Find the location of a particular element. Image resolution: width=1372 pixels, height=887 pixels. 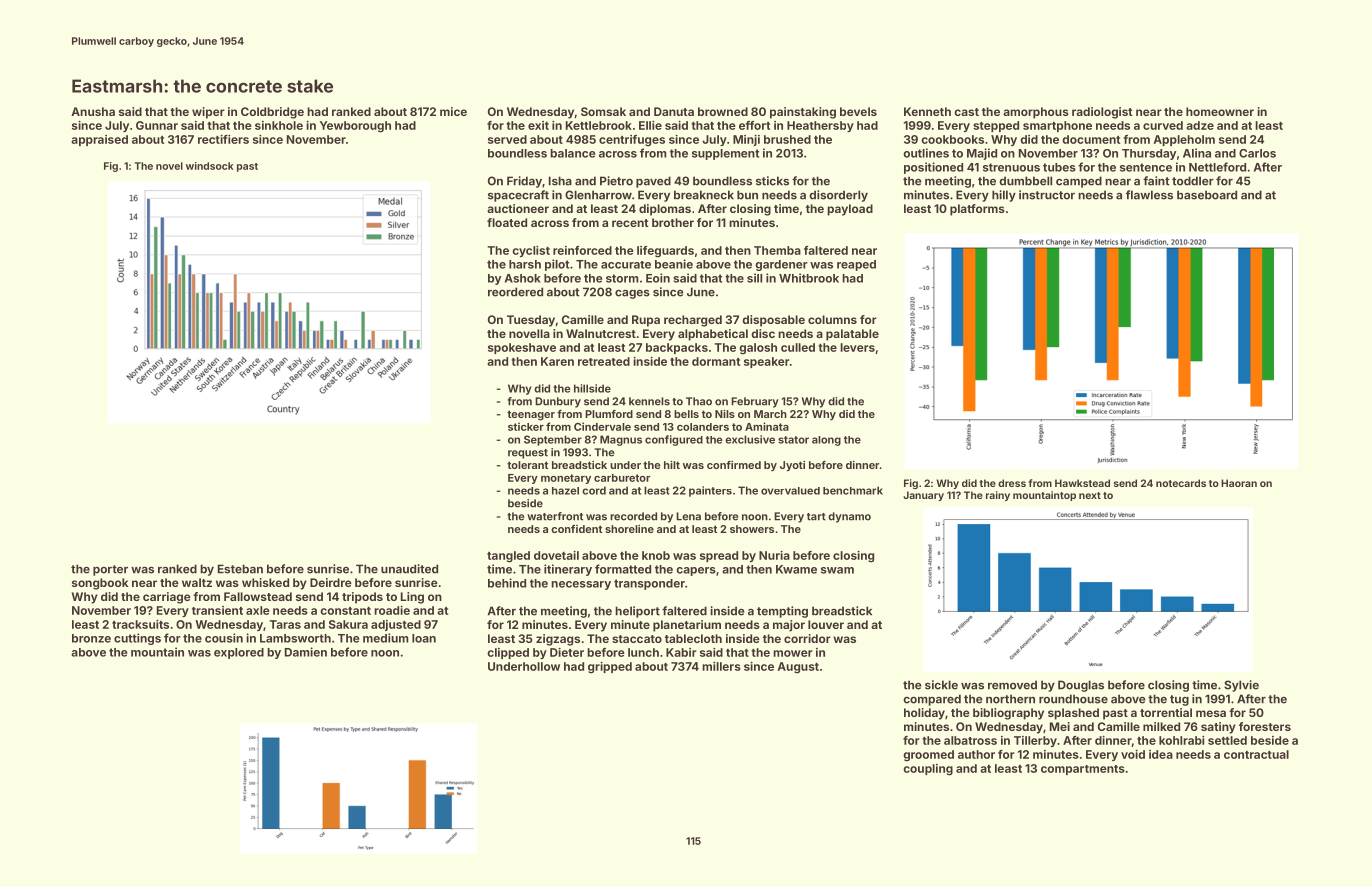

groomed is located at coordinates (928, 756).
